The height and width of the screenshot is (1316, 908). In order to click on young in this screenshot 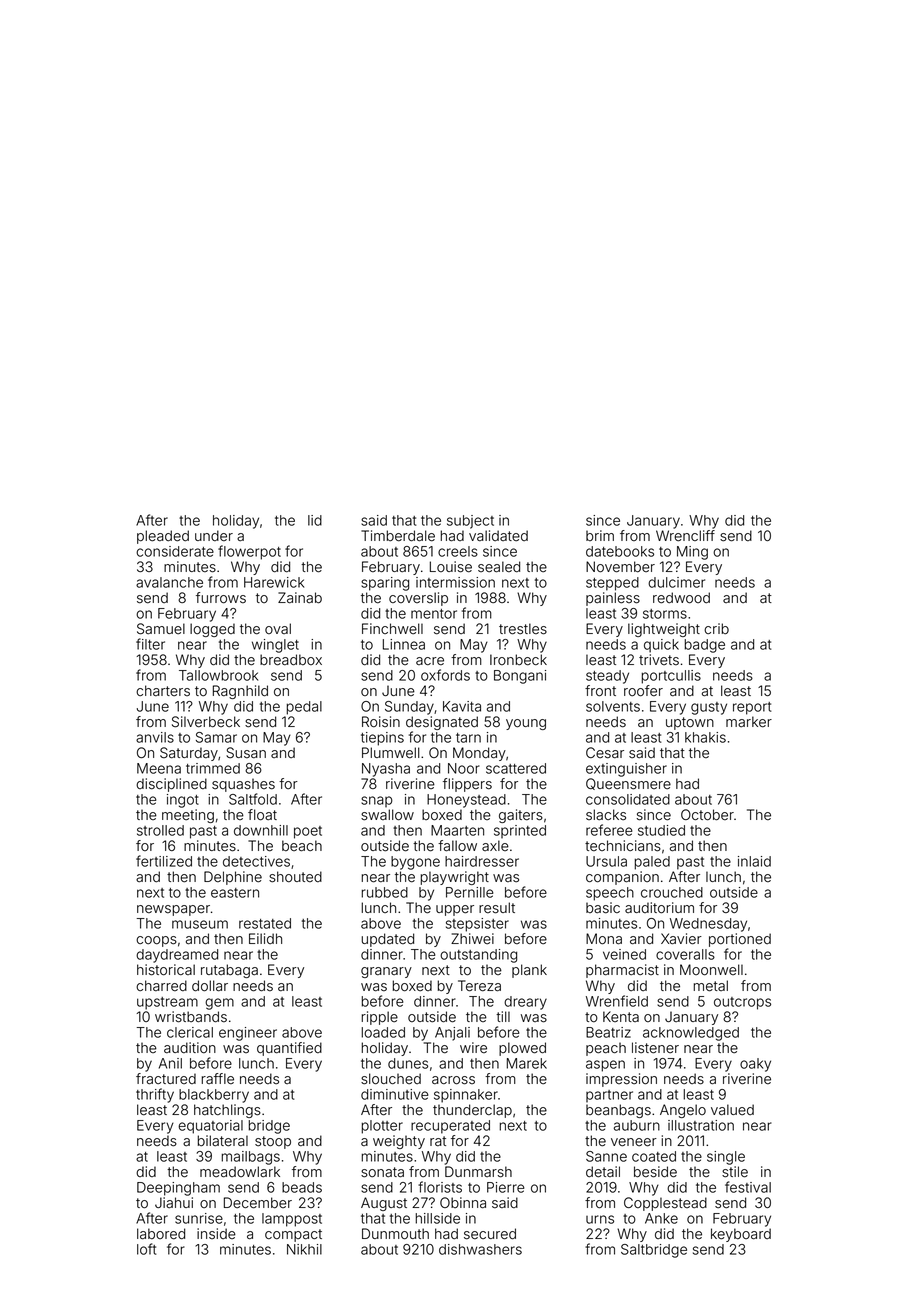, I will do `click(526, 724)`.
